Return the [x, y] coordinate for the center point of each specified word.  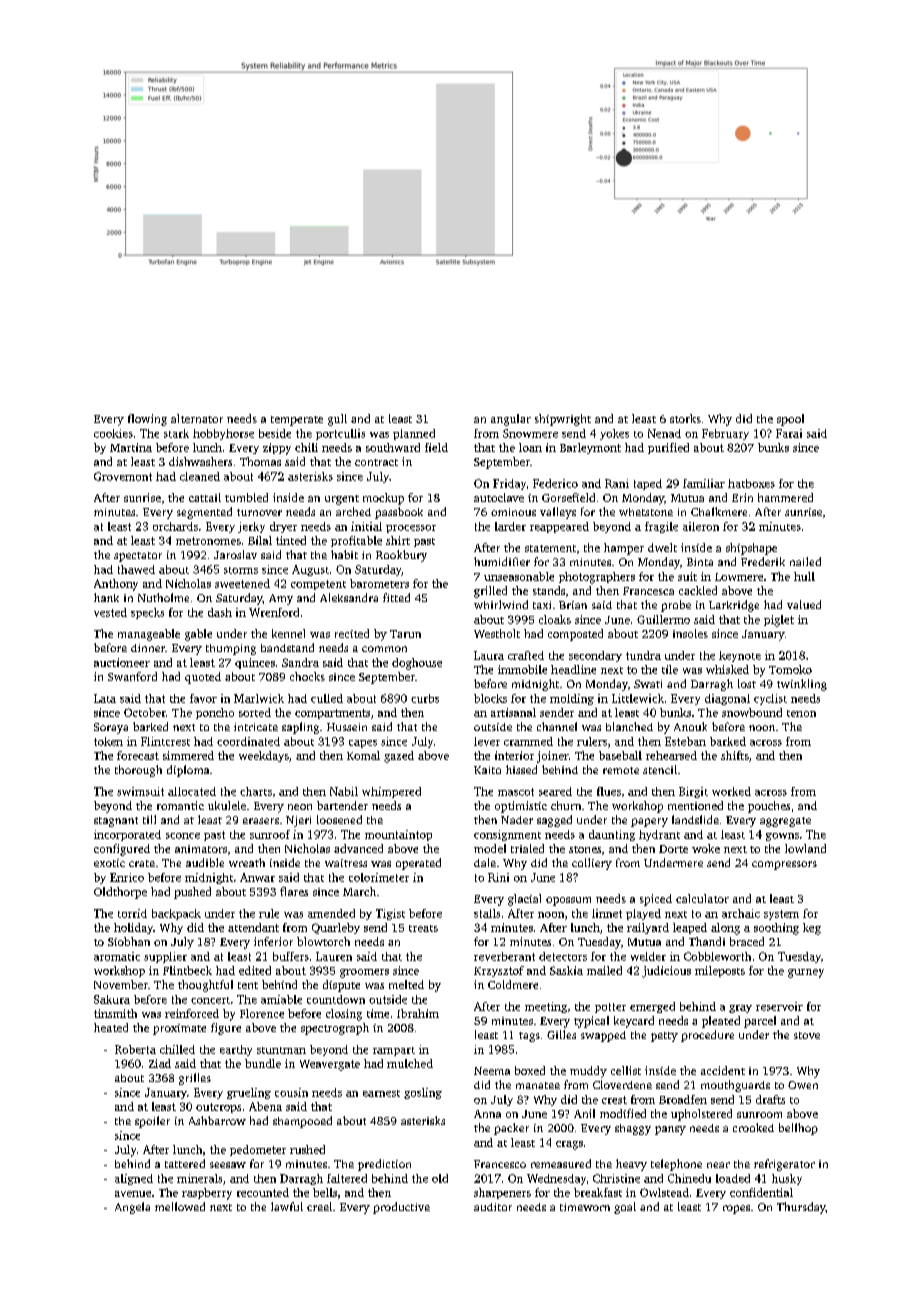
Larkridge [734, 606]
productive [401, 1208]
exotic [109, 863]
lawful [287, 1206]
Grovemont [123, 476]
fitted [396, 597]
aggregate [785, 822]
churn [566, 805]
